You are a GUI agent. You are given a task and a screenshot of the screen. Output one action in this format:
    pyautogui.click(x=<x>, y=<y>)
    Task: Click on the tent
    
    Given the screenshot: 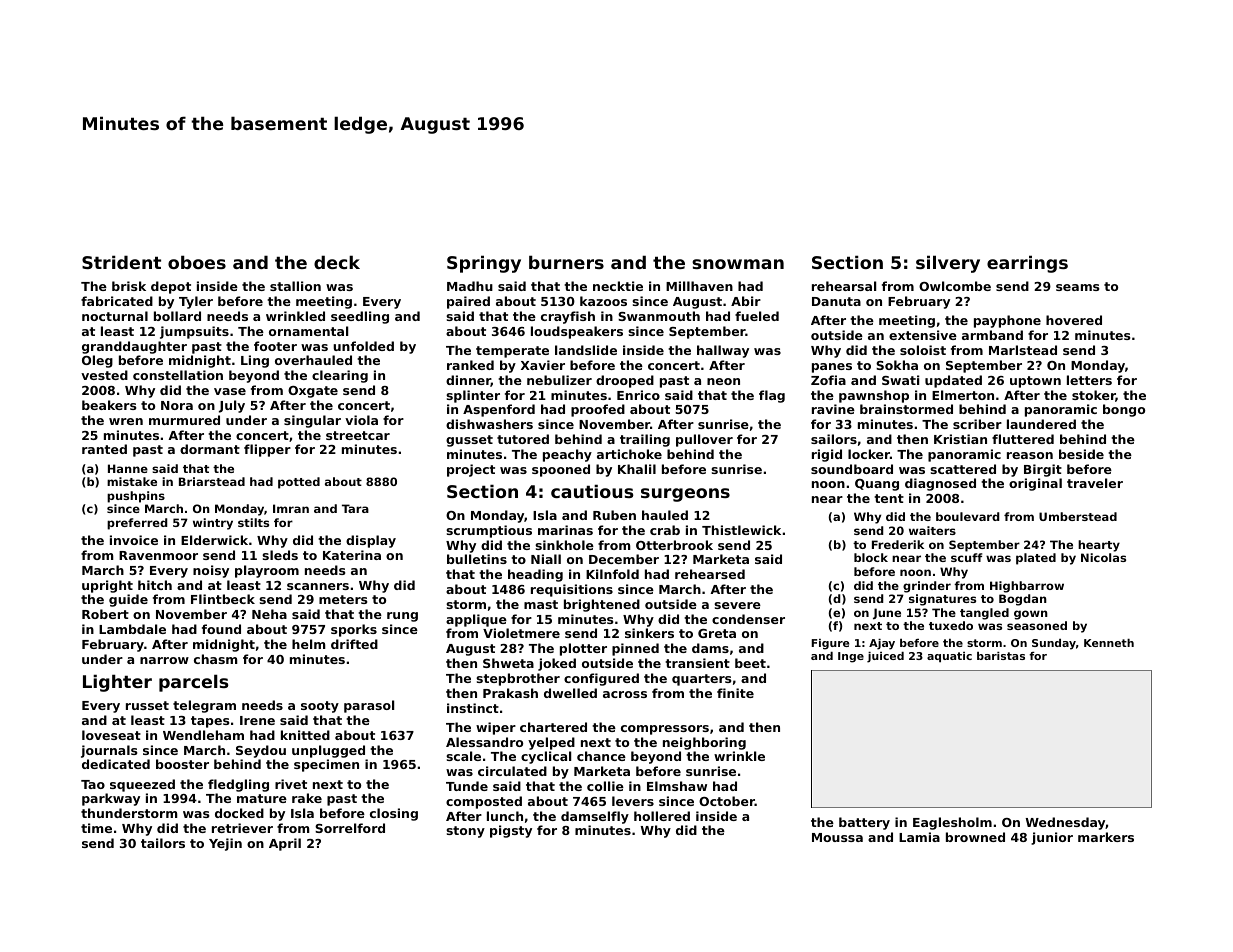 What is the action you would take?
    pyautogui.click(x=889, y=498)
